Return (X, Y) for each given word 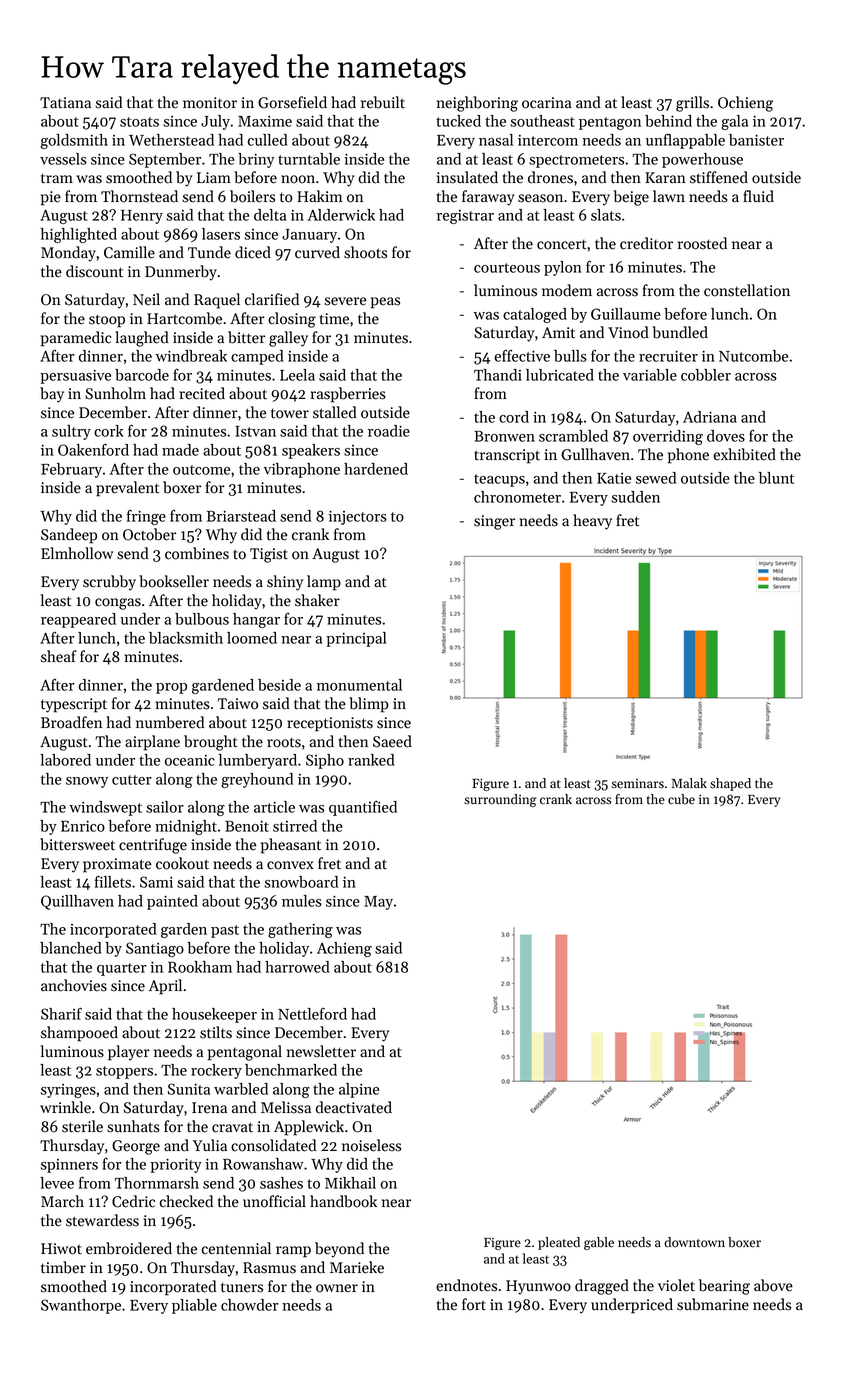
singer (494, 522)
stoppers (124, 1072)
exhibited (745, 454)
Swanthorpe (81, 1306)
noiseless (371, 1145)
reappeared (78, 620)
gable (599, 1243)
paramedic (76, 339)
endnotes (466, 1285)
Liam (214, 177)
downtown (694, 1242)
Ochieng (745, 104)
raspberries (348, 395)
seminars (637, 784)
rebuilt (383, 102)
